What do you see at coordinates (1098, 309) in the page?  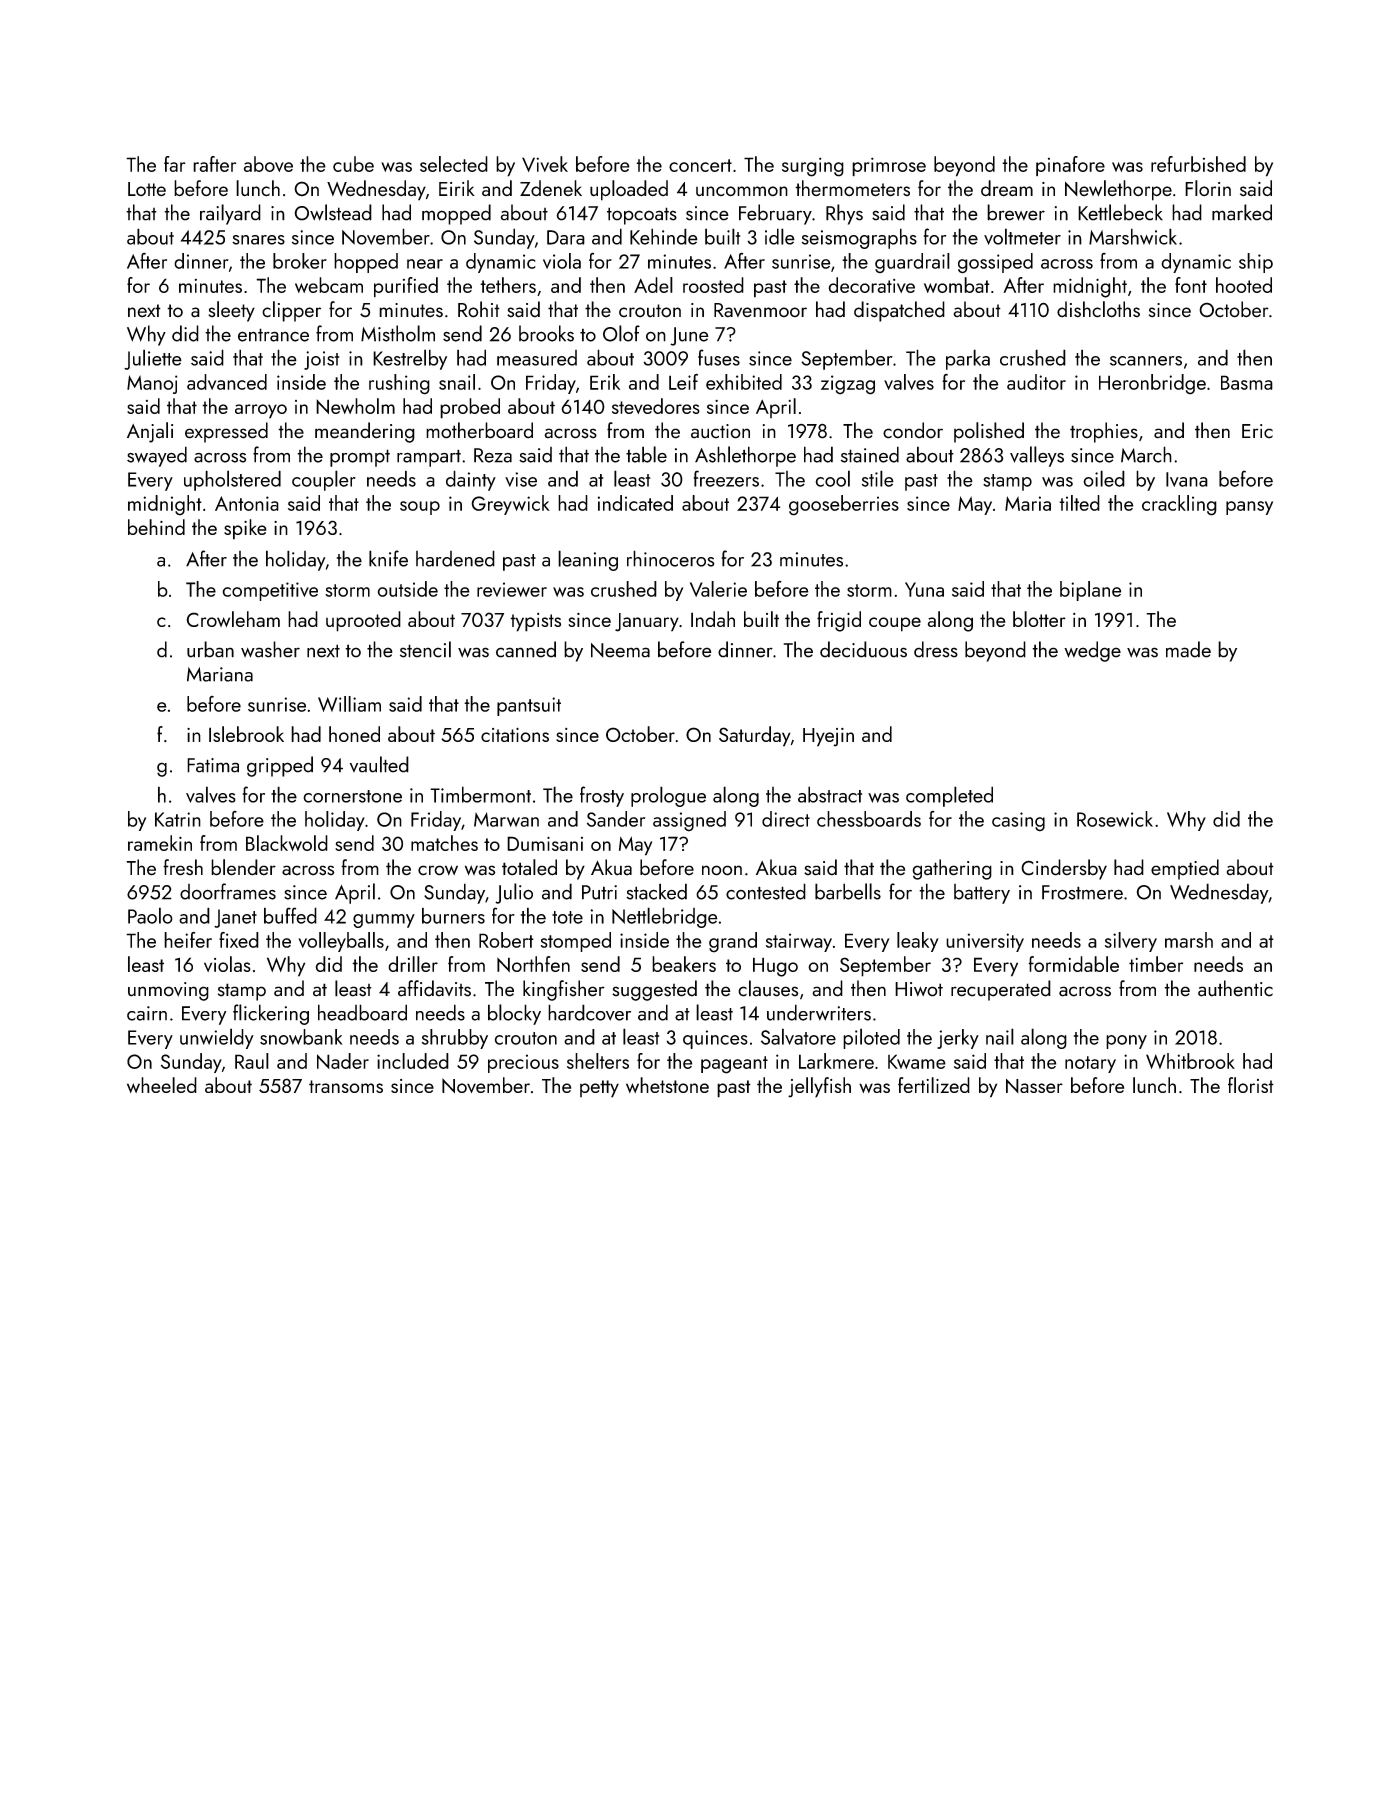 I see `dishcloths` at bounding box center [1098, 309].
